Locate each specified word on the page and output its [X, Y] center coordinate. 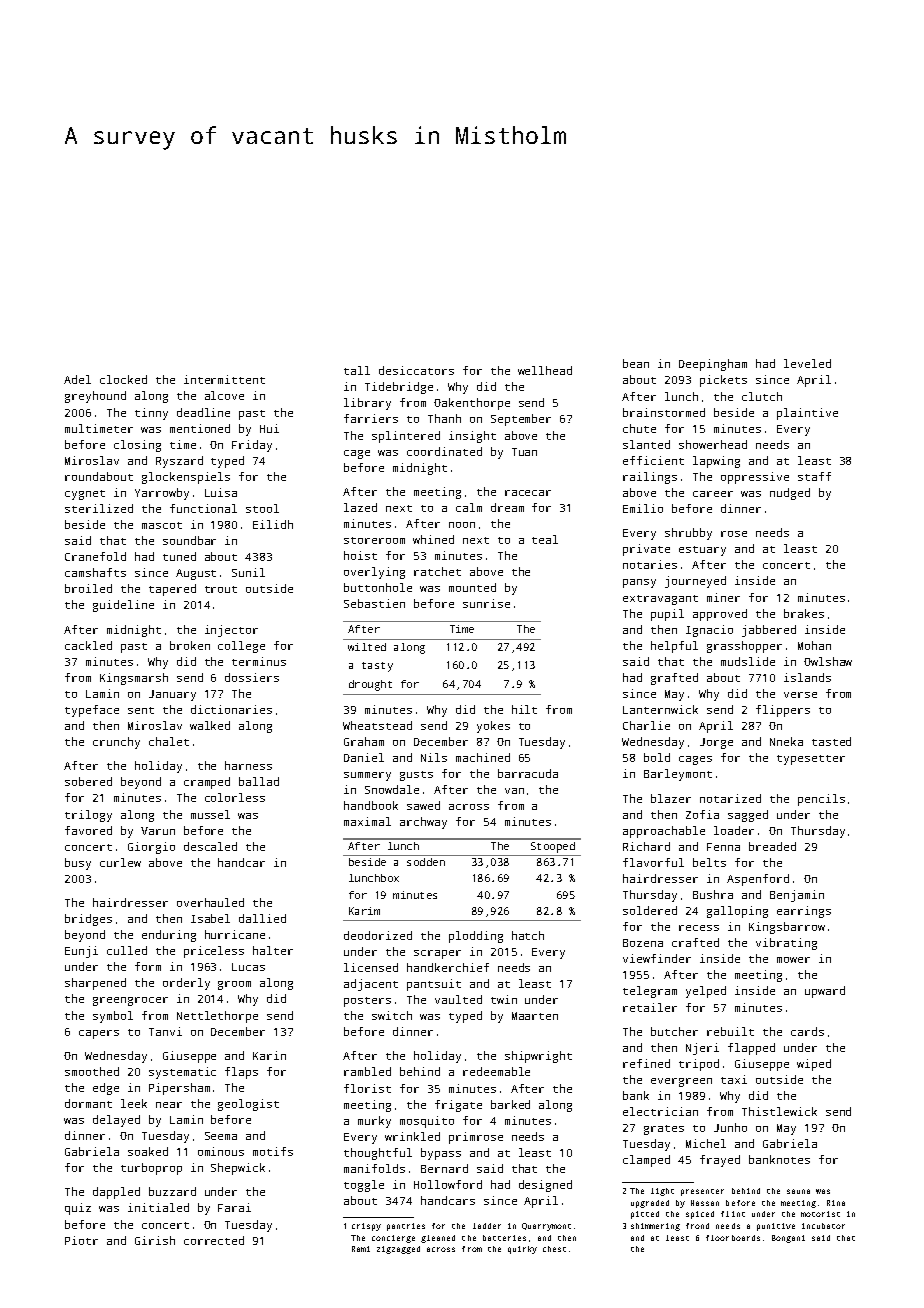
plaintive [807, 414]
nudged [790, 494]
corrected [214, 1240]
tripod [699, 1065]
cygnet [85, 495]
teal [545, 539]
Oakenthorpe [472, 404]
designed [545, 1186]
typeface [92, 711]
